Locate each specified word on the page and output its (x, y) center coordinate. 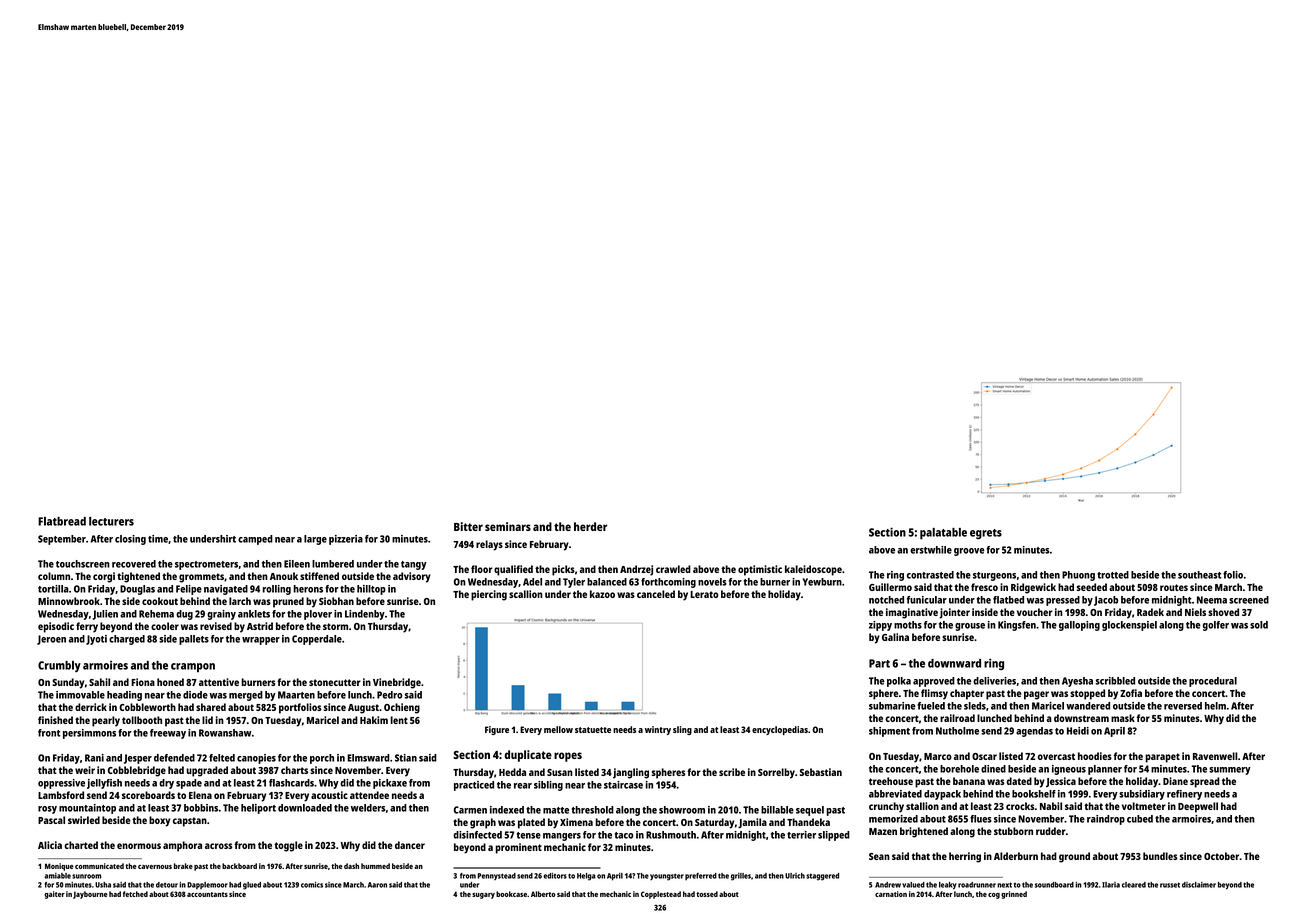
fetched (135, 894)
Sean (879, 856)
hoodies (1095, 756)
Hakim (374, 720)
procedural (1213, 682)
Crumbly (59, 666)
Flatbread (62, 521)
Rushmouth (671, 835)
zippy (880, 626)
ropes (568, 757)
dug (184, 615)
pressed (1063, 601)
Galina (895, 637)
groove (969, 552)
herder (590, 526)
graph (483, 823)
